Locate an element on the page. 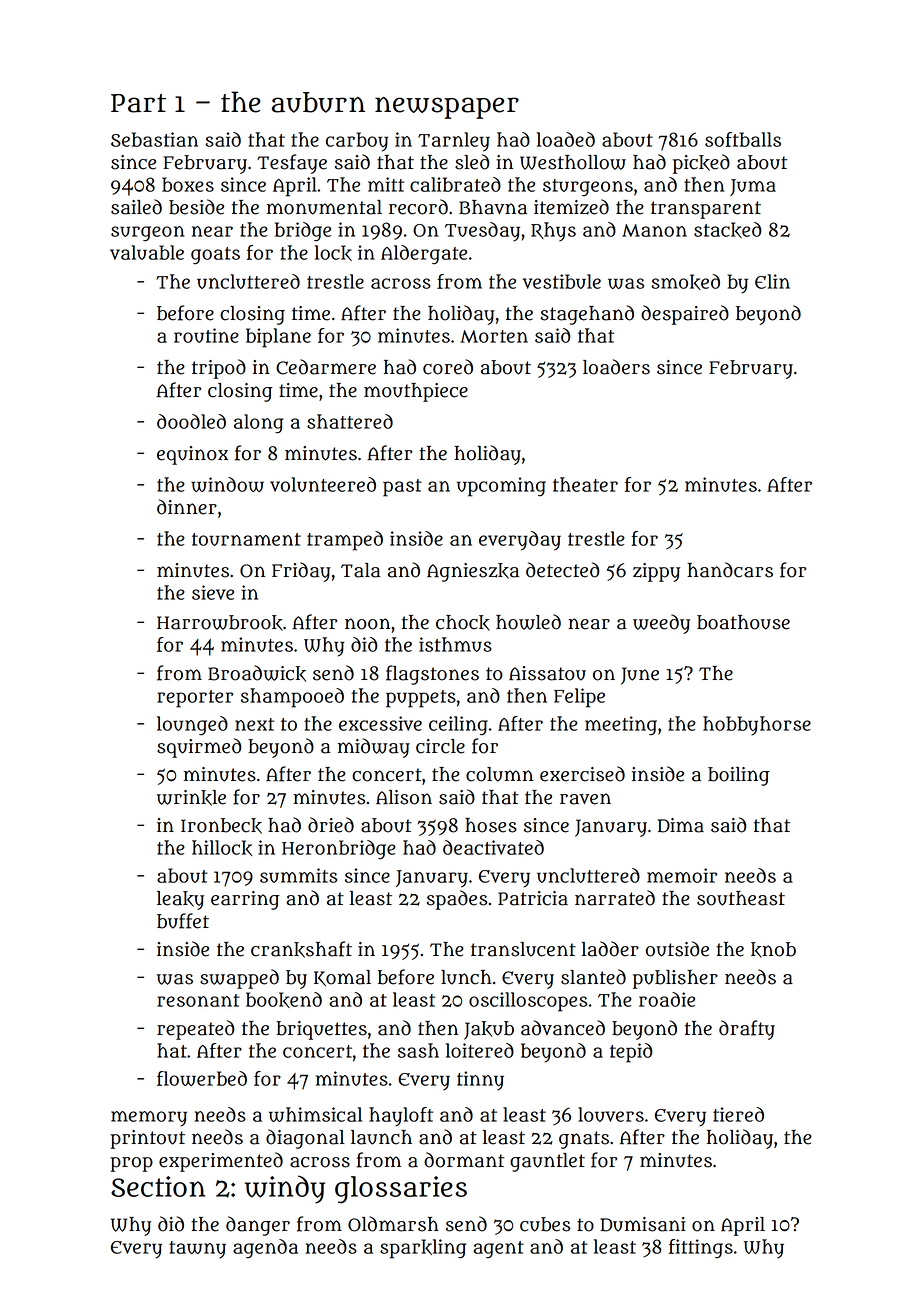 The height and width of the document is (1308, 924). shattered is located at coordinates (350, 421).
